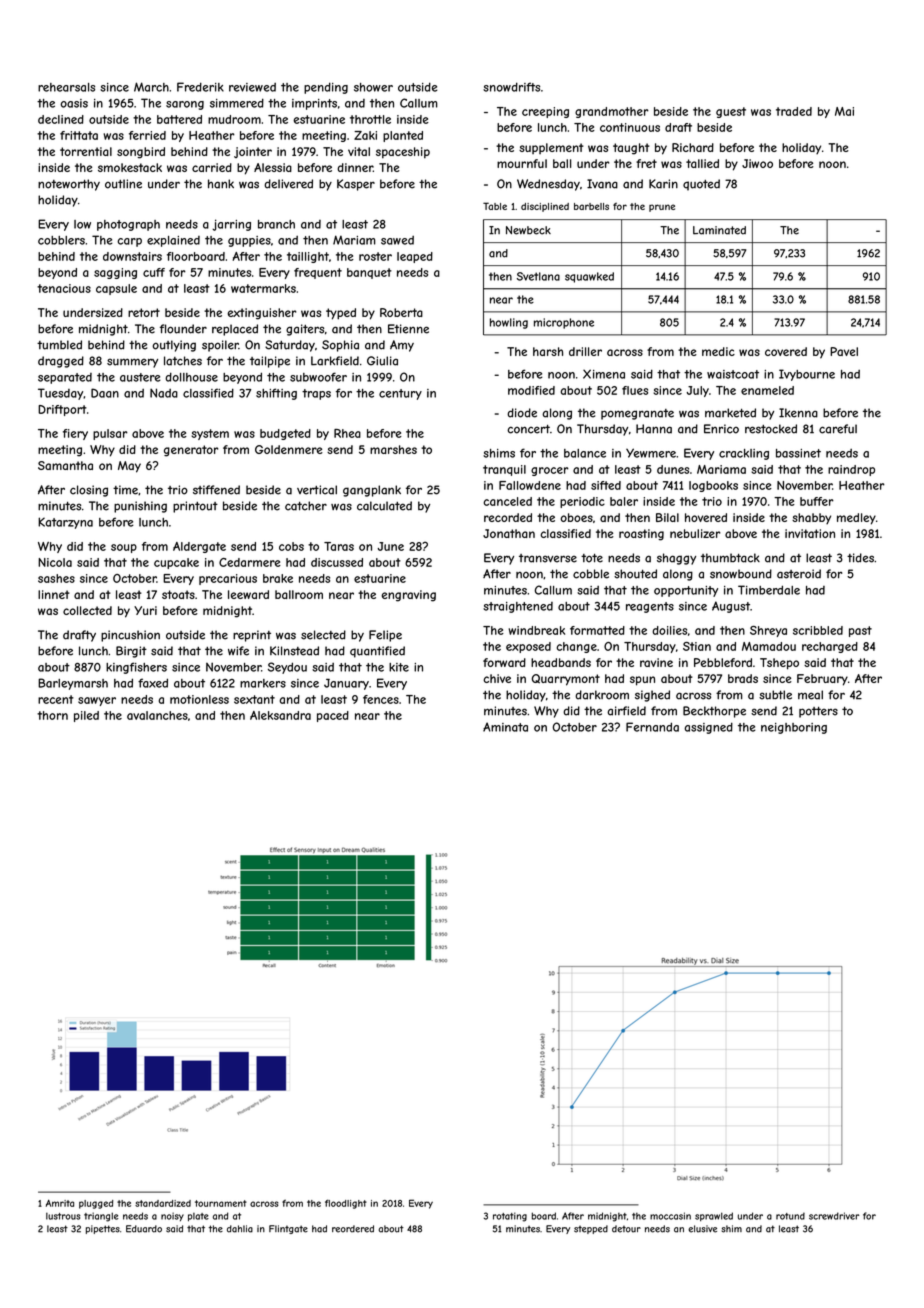  What do you see at coordinates (382, 361) in the screenshot?
I see `Giulia` at bounding box center [382, 361].
